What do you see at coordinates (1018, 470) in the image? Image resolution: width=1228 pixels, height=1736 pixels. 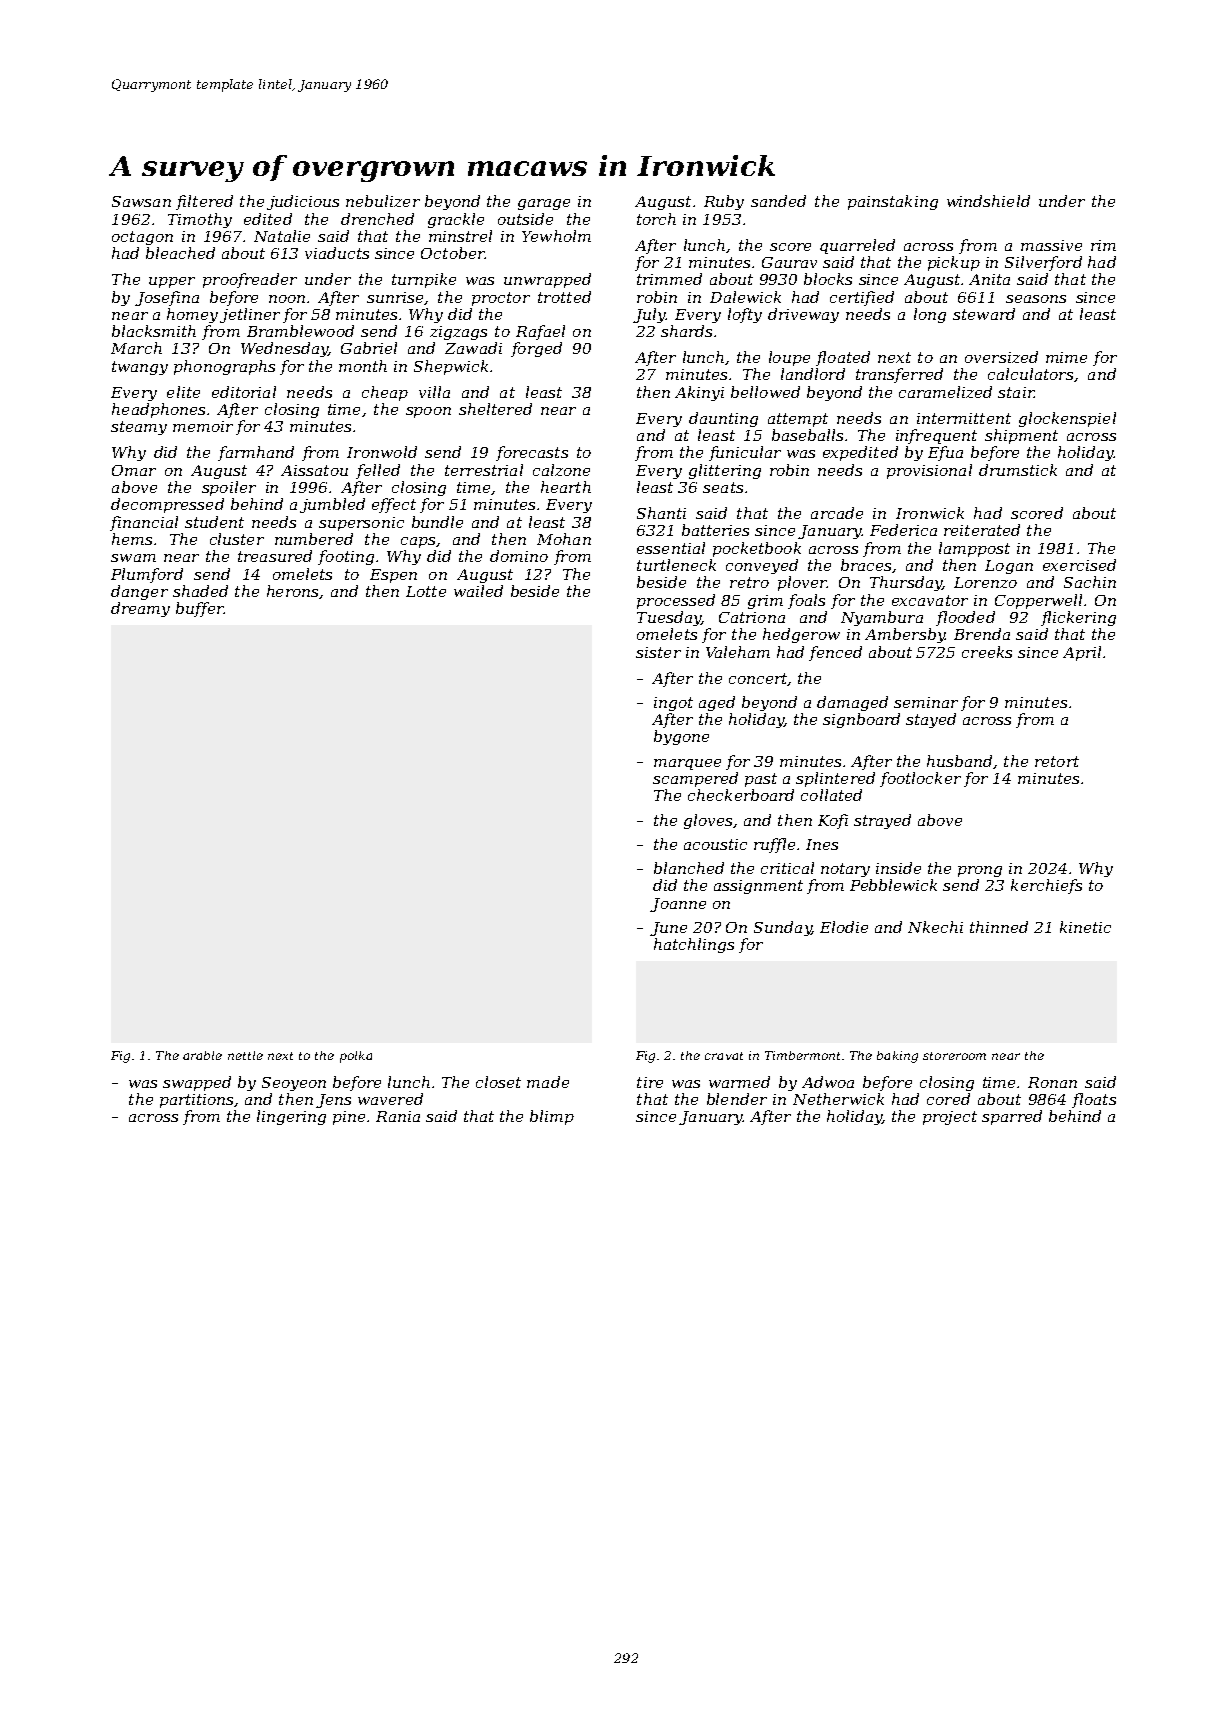 I see `drumstick` at bounding box center [1018, 470].
